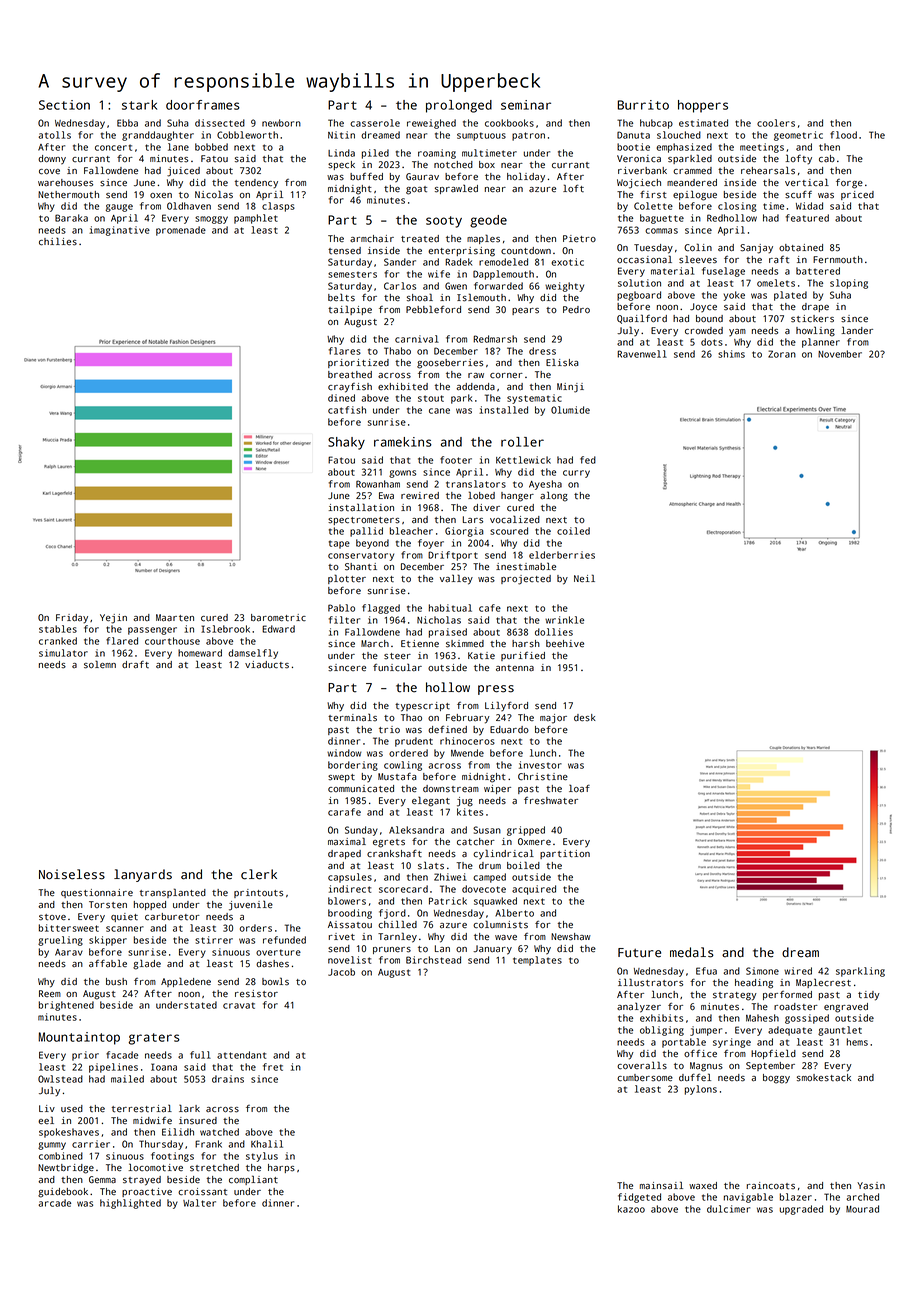  I want to click on beehive, so click(565, 643).
